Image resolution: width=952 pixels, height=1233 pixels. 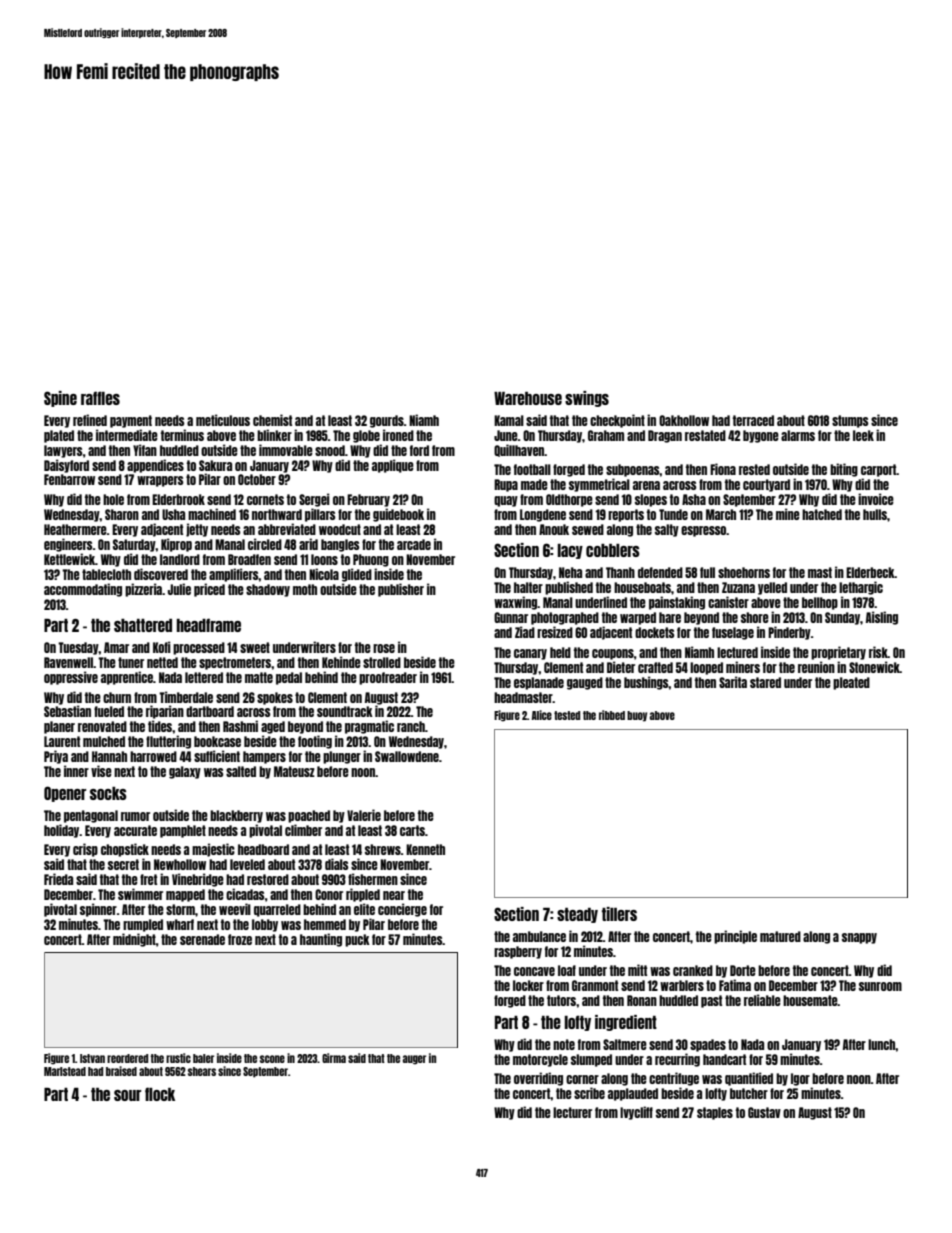 I want to click on raffles, so click(x=100, y=398).
